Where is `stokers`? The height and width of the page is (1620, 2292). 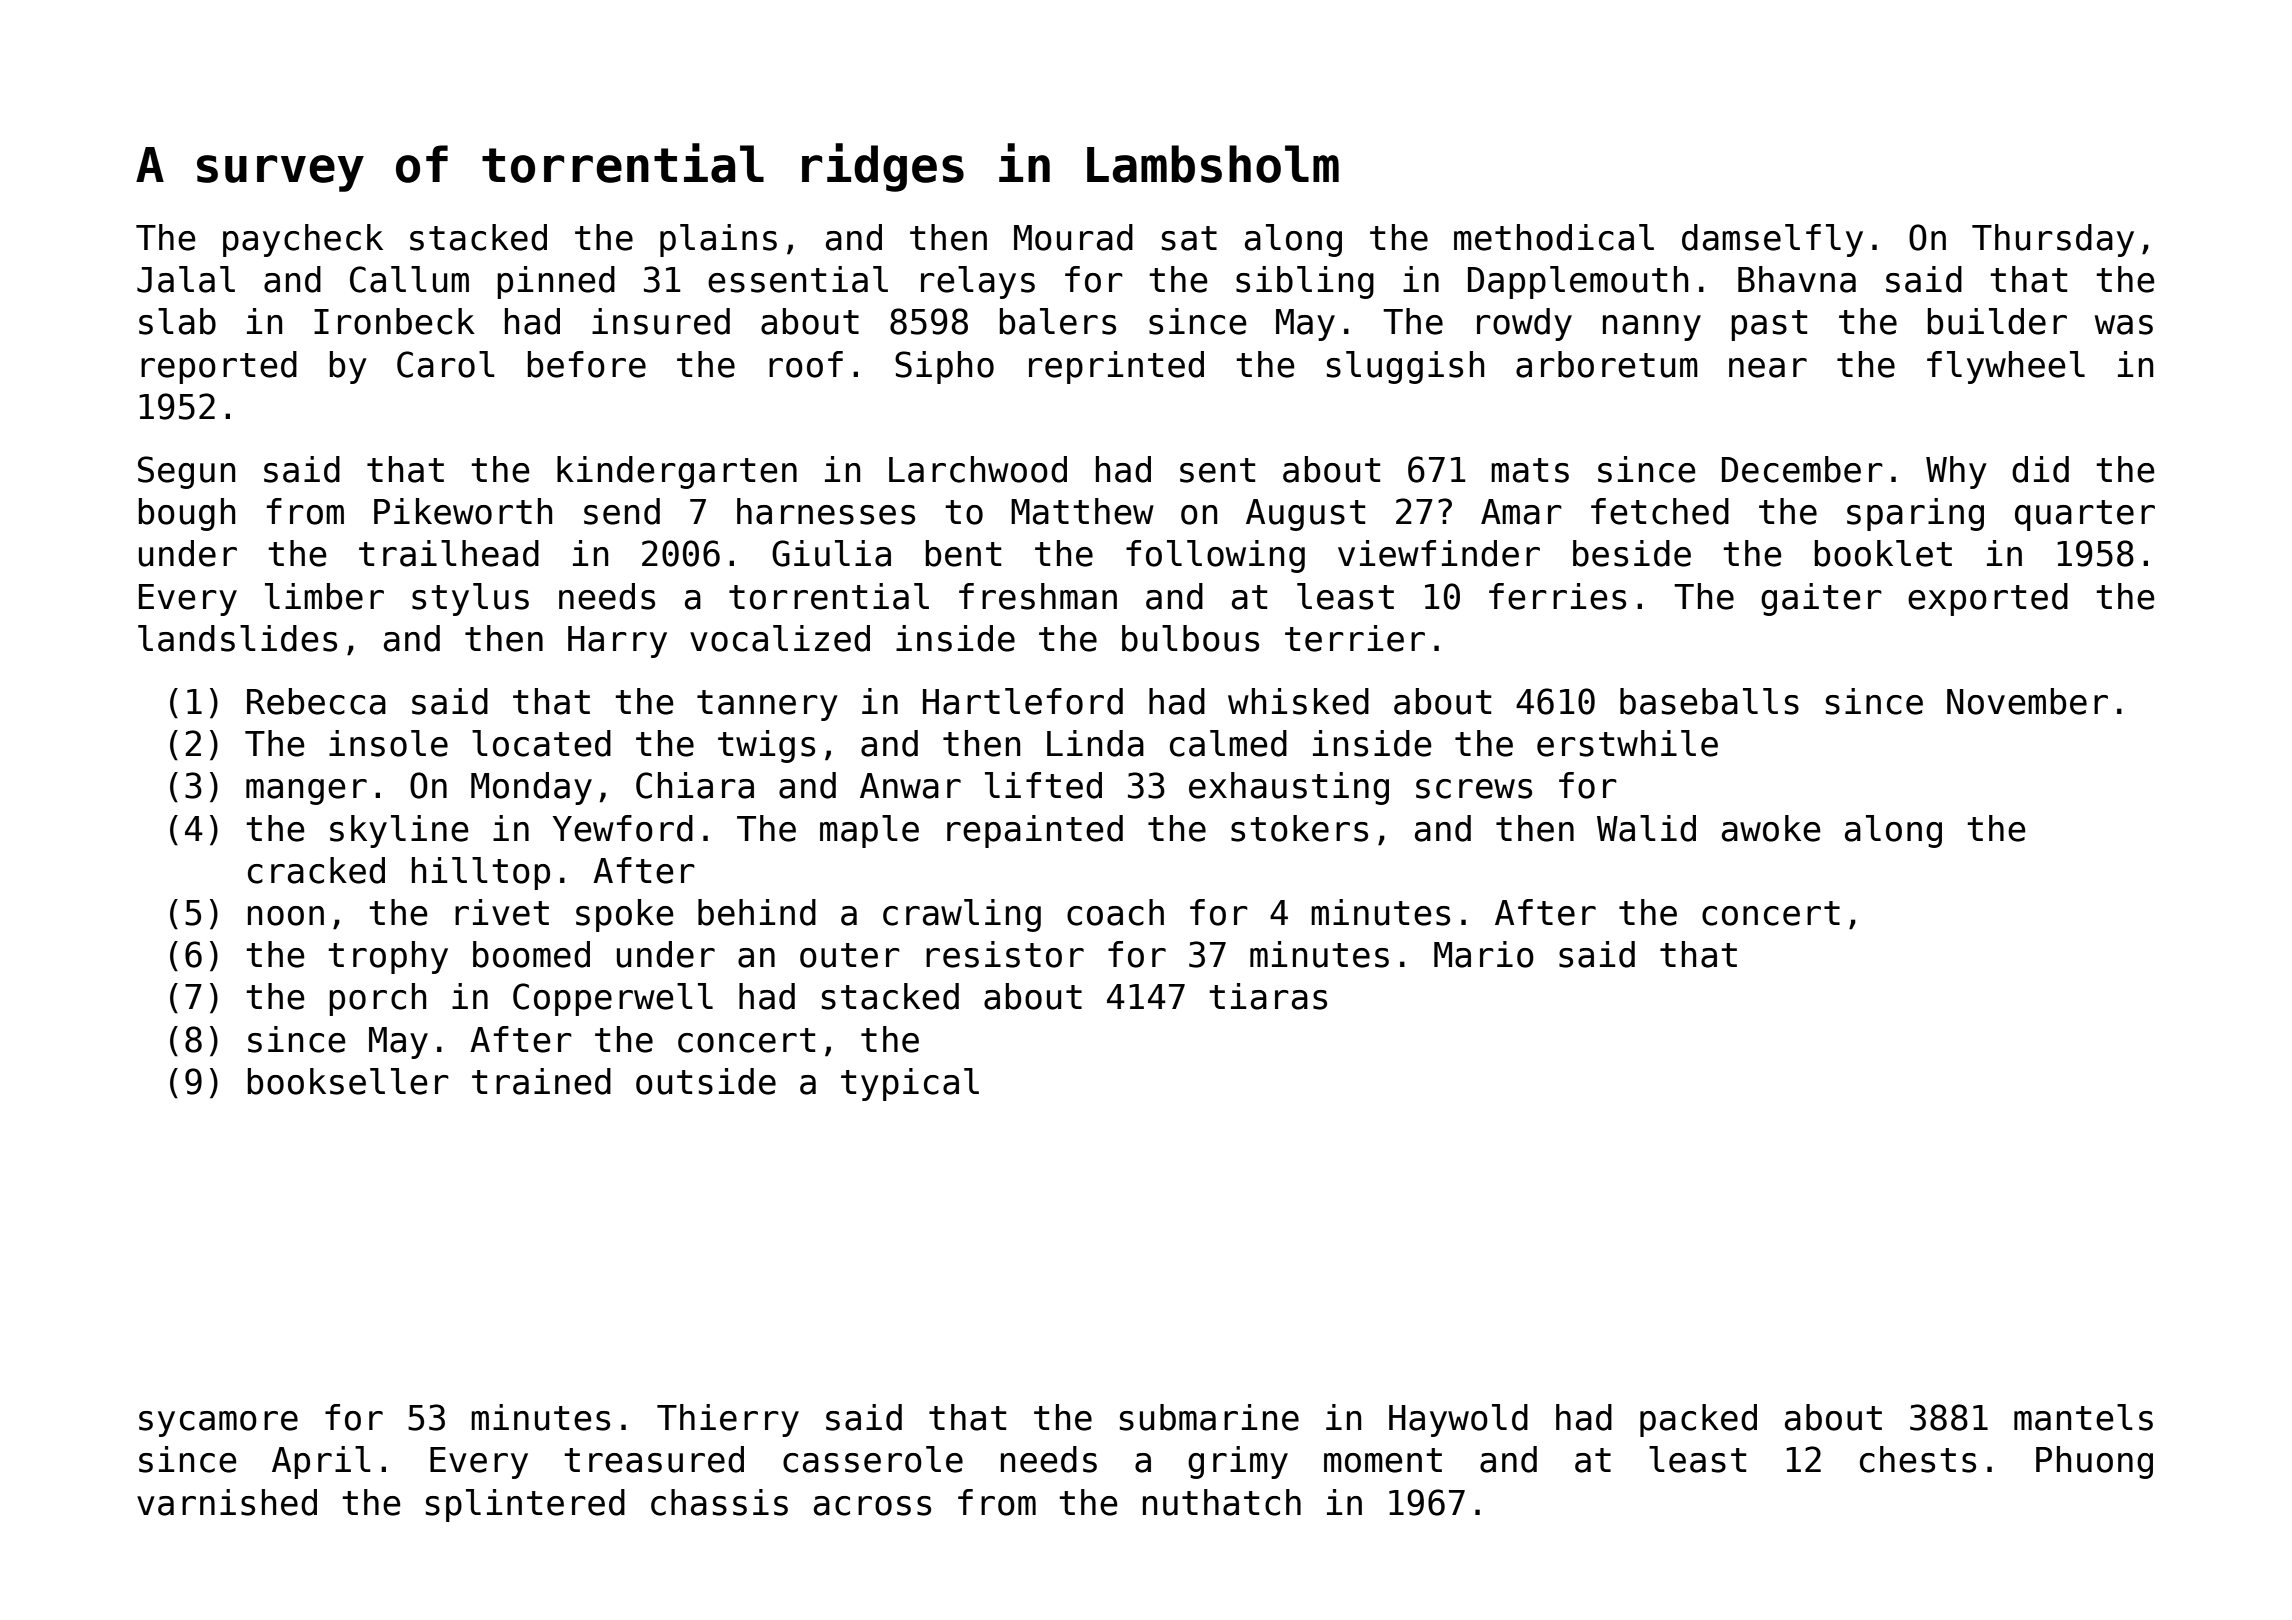
stokers is located at coordinates (1299, 828).
